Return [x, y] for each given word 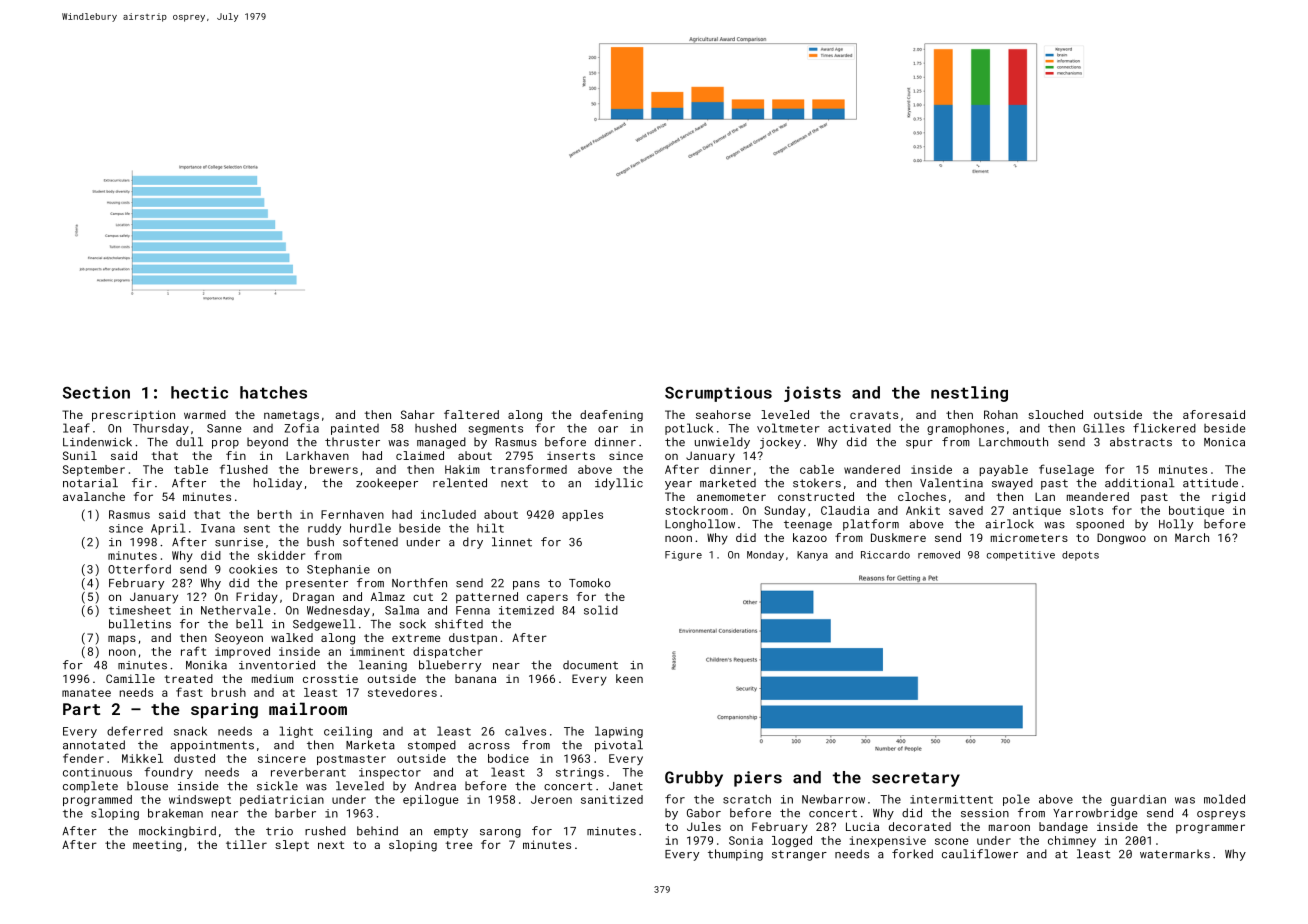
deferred [135, 731]
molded [1224, 799]
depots [1080, 556]
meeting [157, 846]
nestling [969, 394]
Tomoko [590, 583]
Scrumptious [718, 394]
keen [629, 678]
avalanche [94, 496]
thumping [735, 855]
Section [96, 392]
